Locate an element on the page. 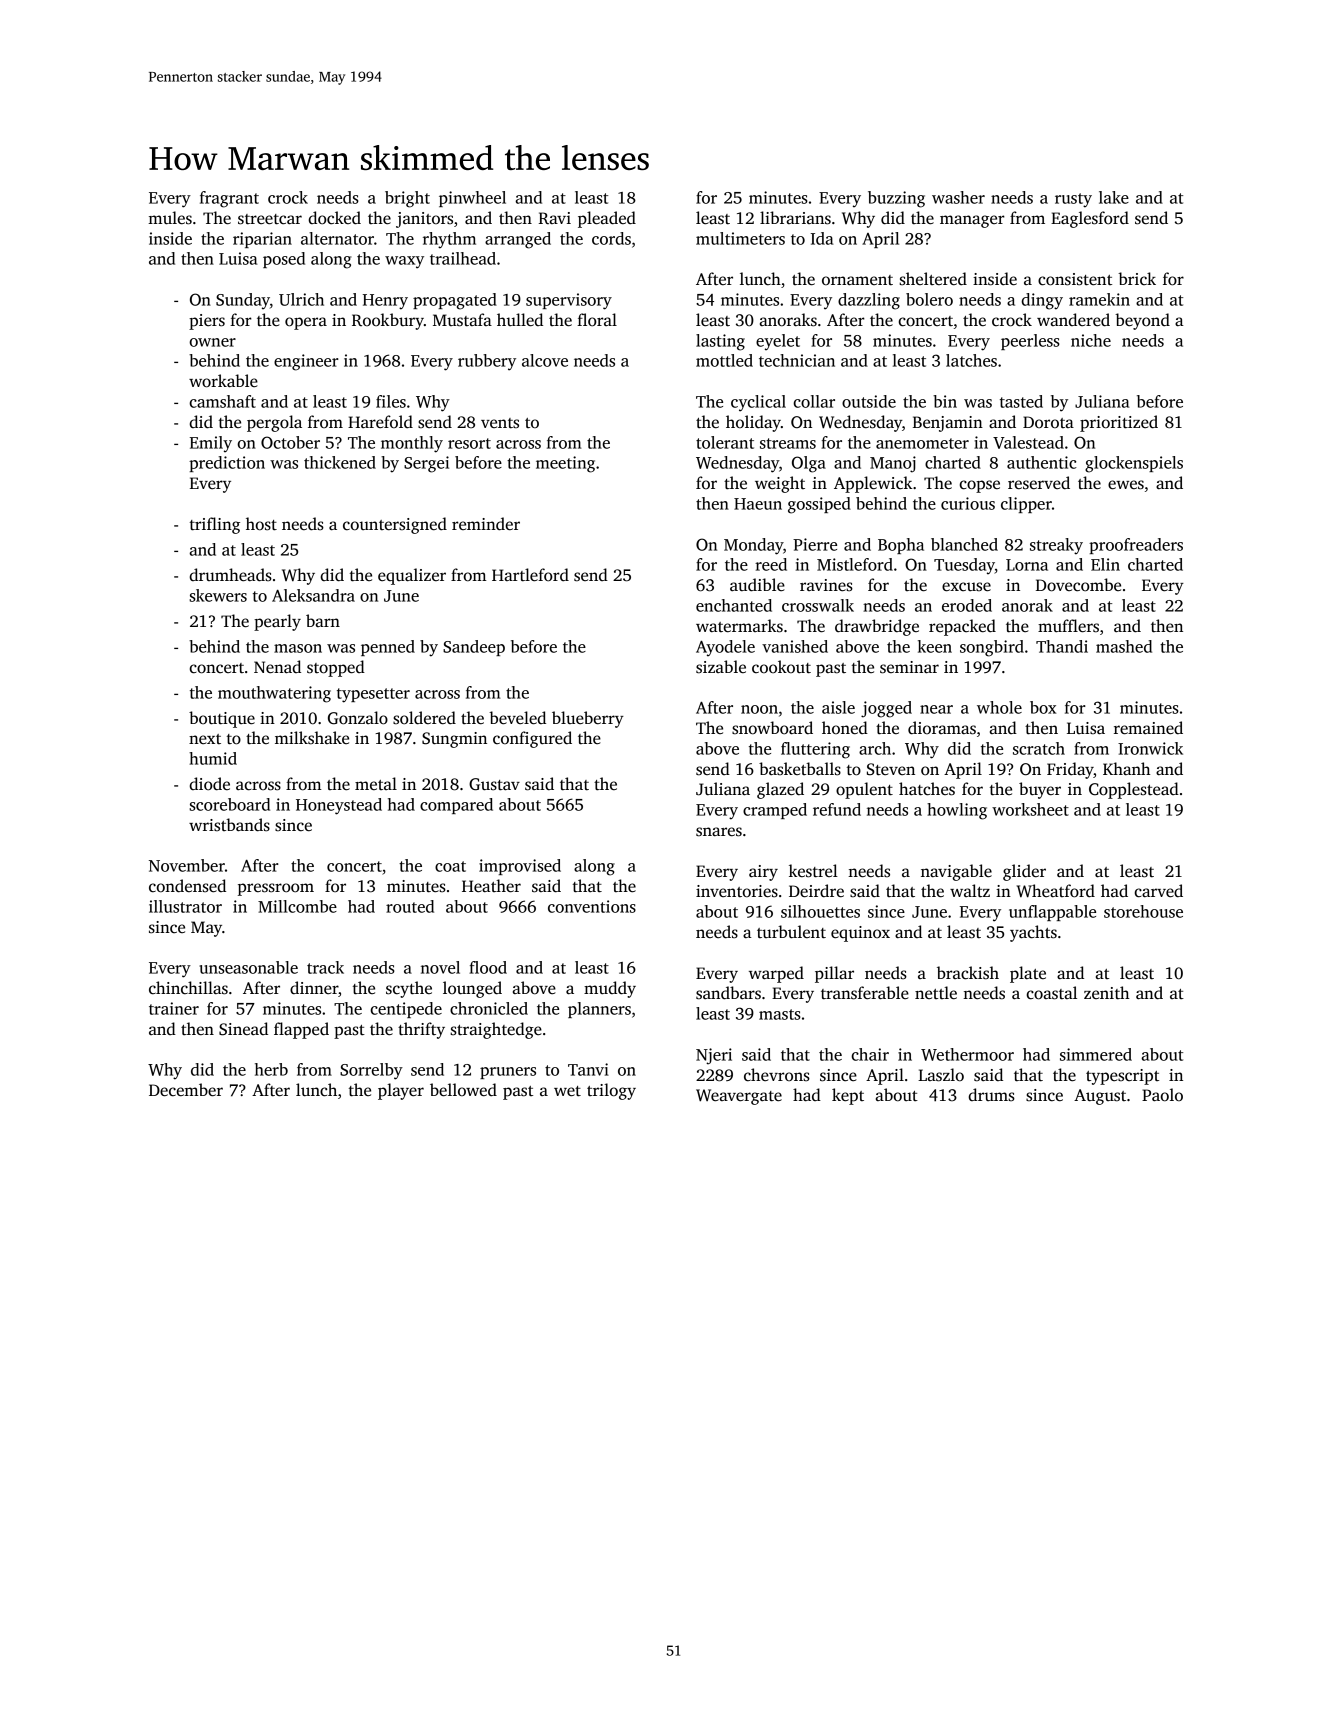 Image resolution: width=1332 pixels, height=1723 pixels. simmered is located at coordinates (1096, 1054).
